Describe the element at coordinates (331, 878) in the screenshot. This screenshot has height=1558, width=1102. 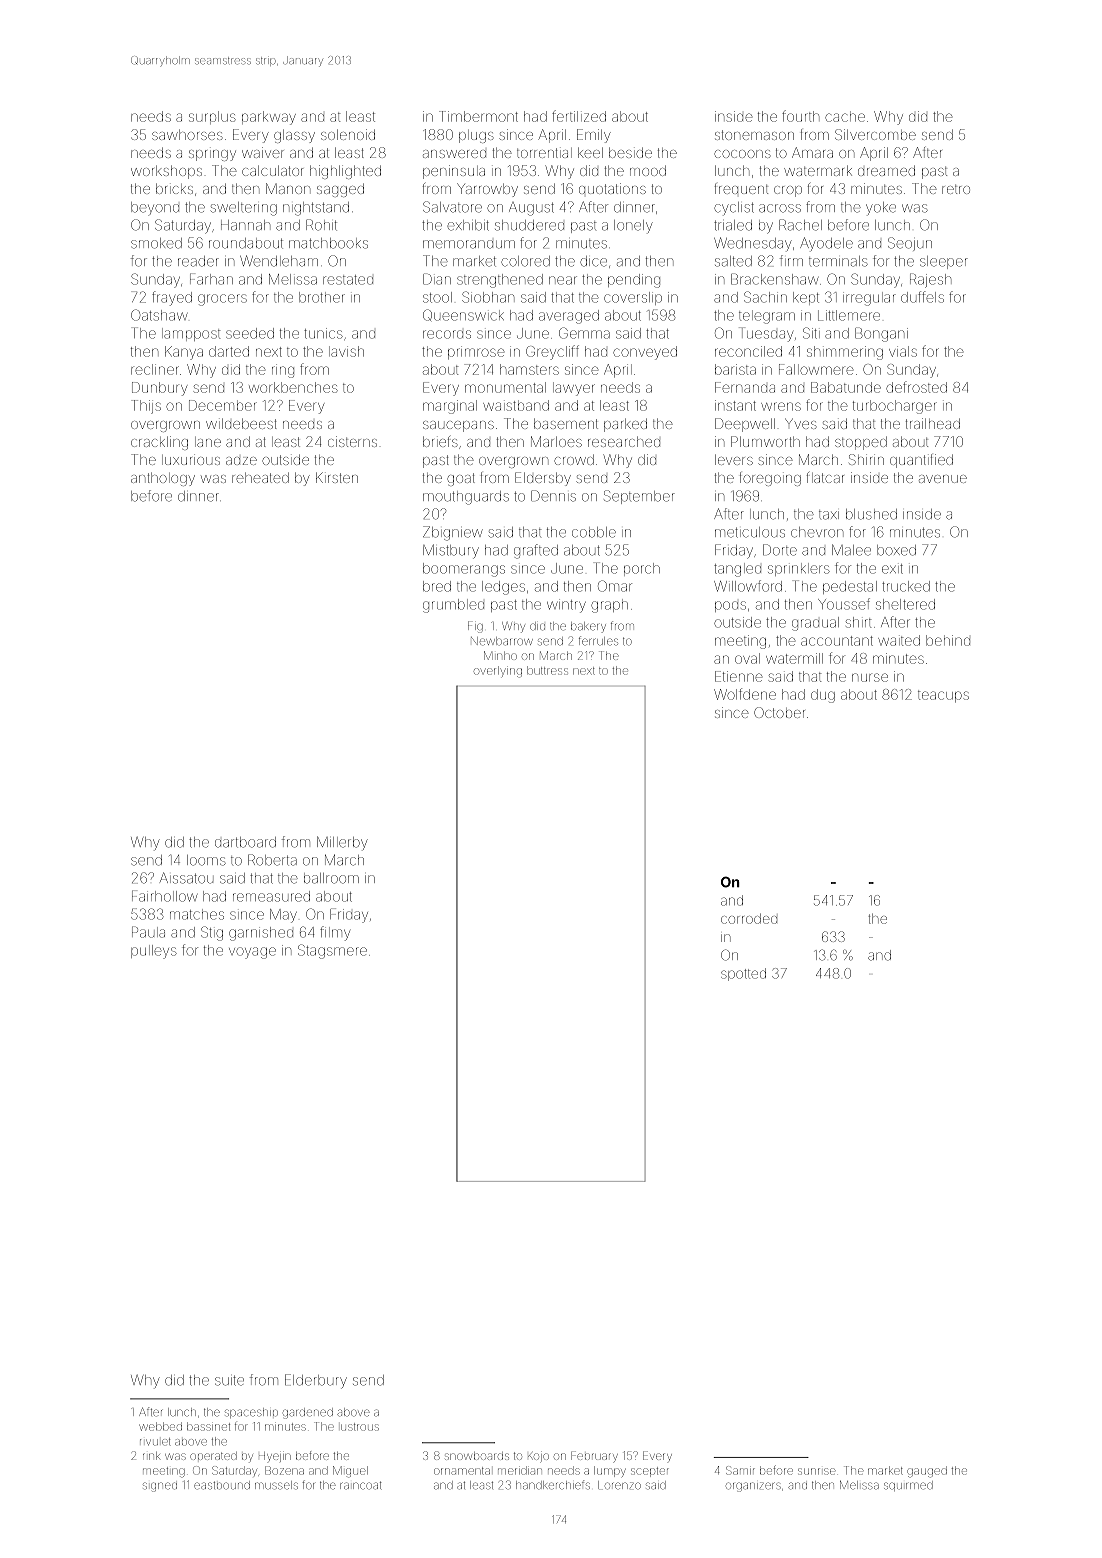
I see `ballroom` at that location.
